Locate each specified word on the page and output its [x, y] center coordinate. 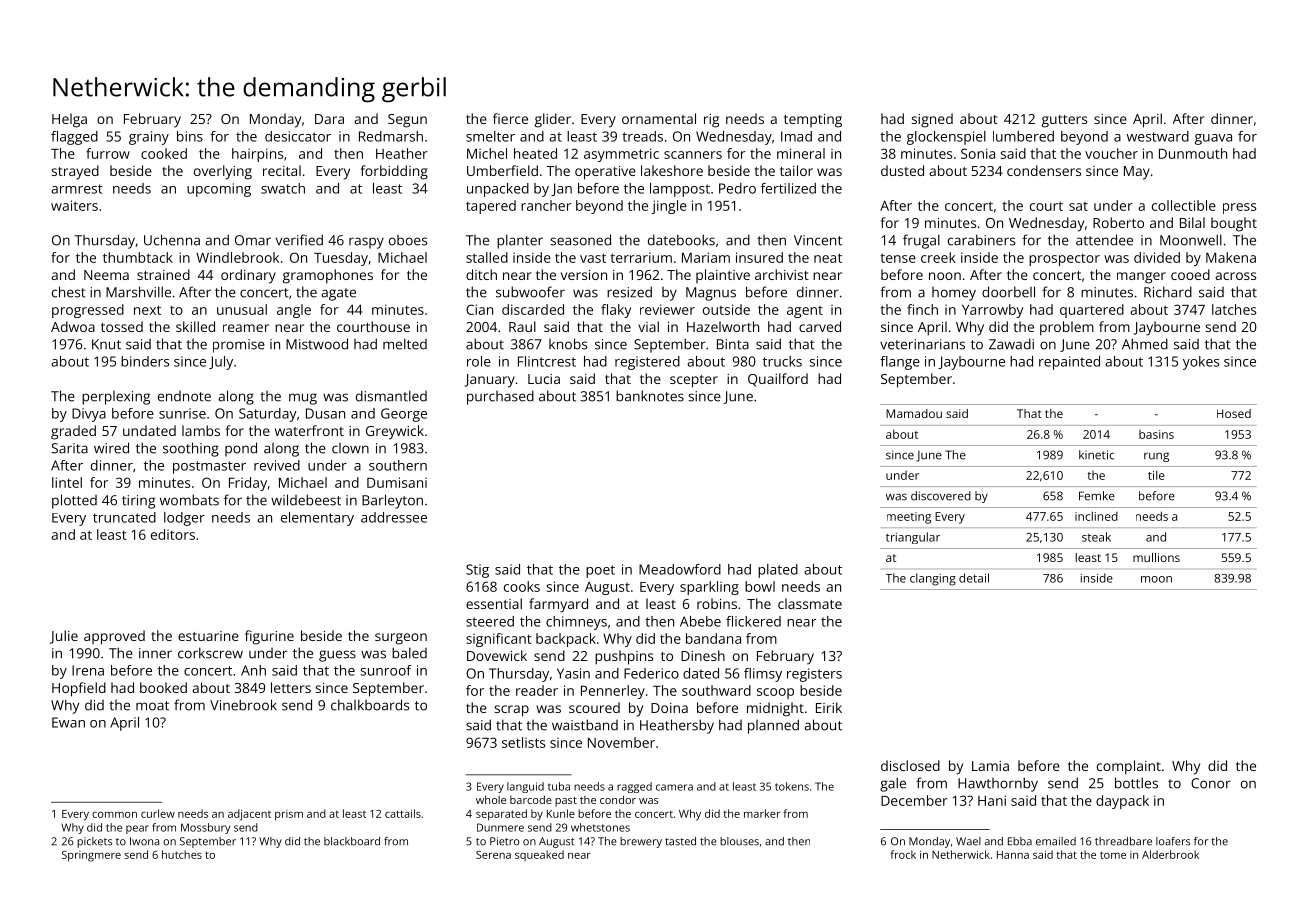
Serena [493, 855]
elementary [317, 519]
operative [605, 173]
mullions [1156, 557]
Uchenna [172, 240]
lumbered [1023, 136]
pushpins [624, 657]
